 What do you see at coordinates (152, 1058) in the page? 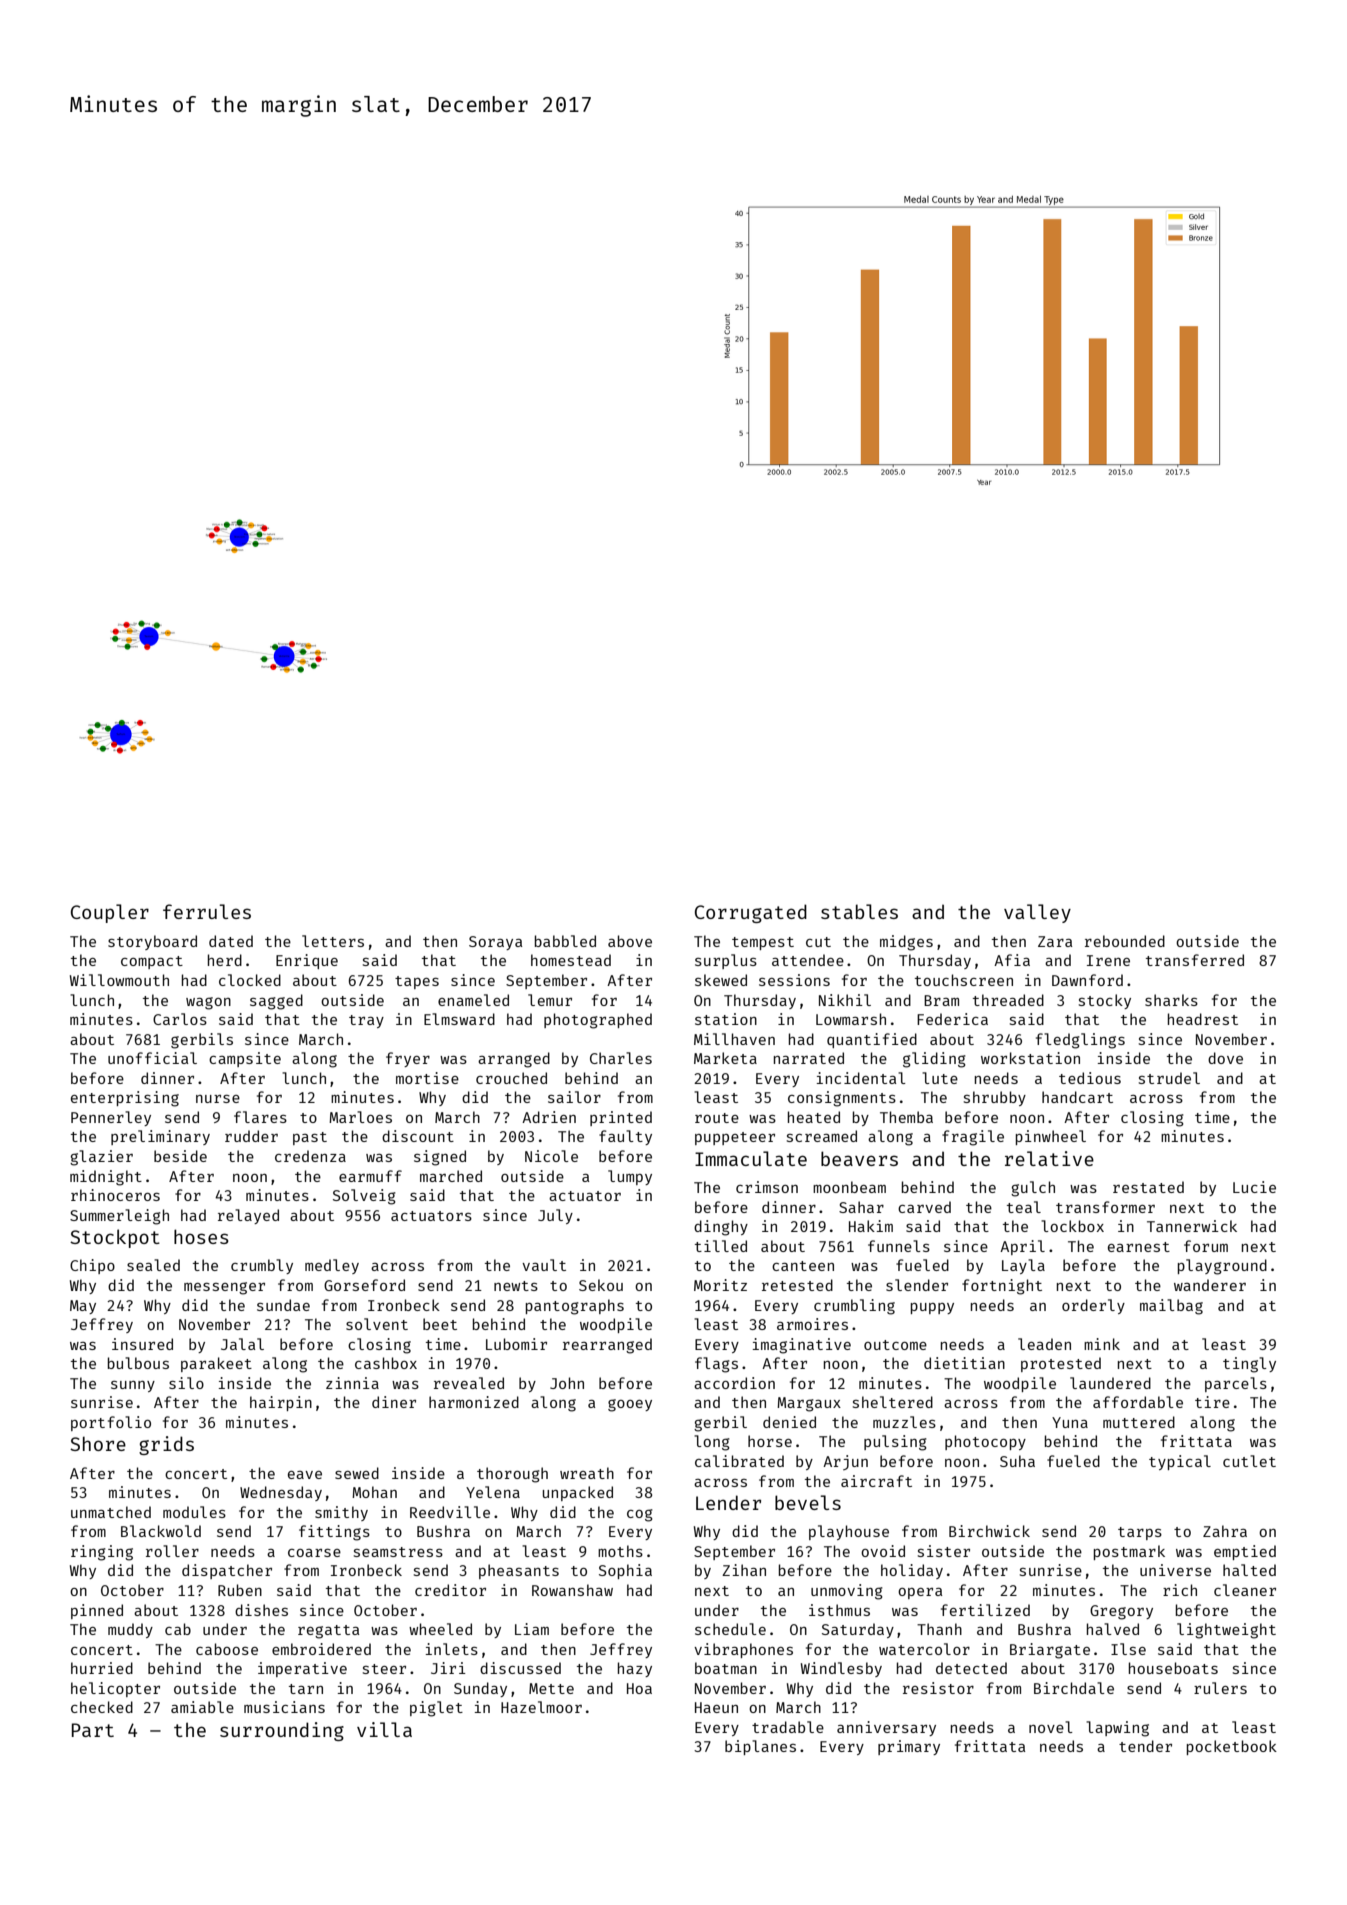
I see `unofficial` at bounding box center [152, 1058].
